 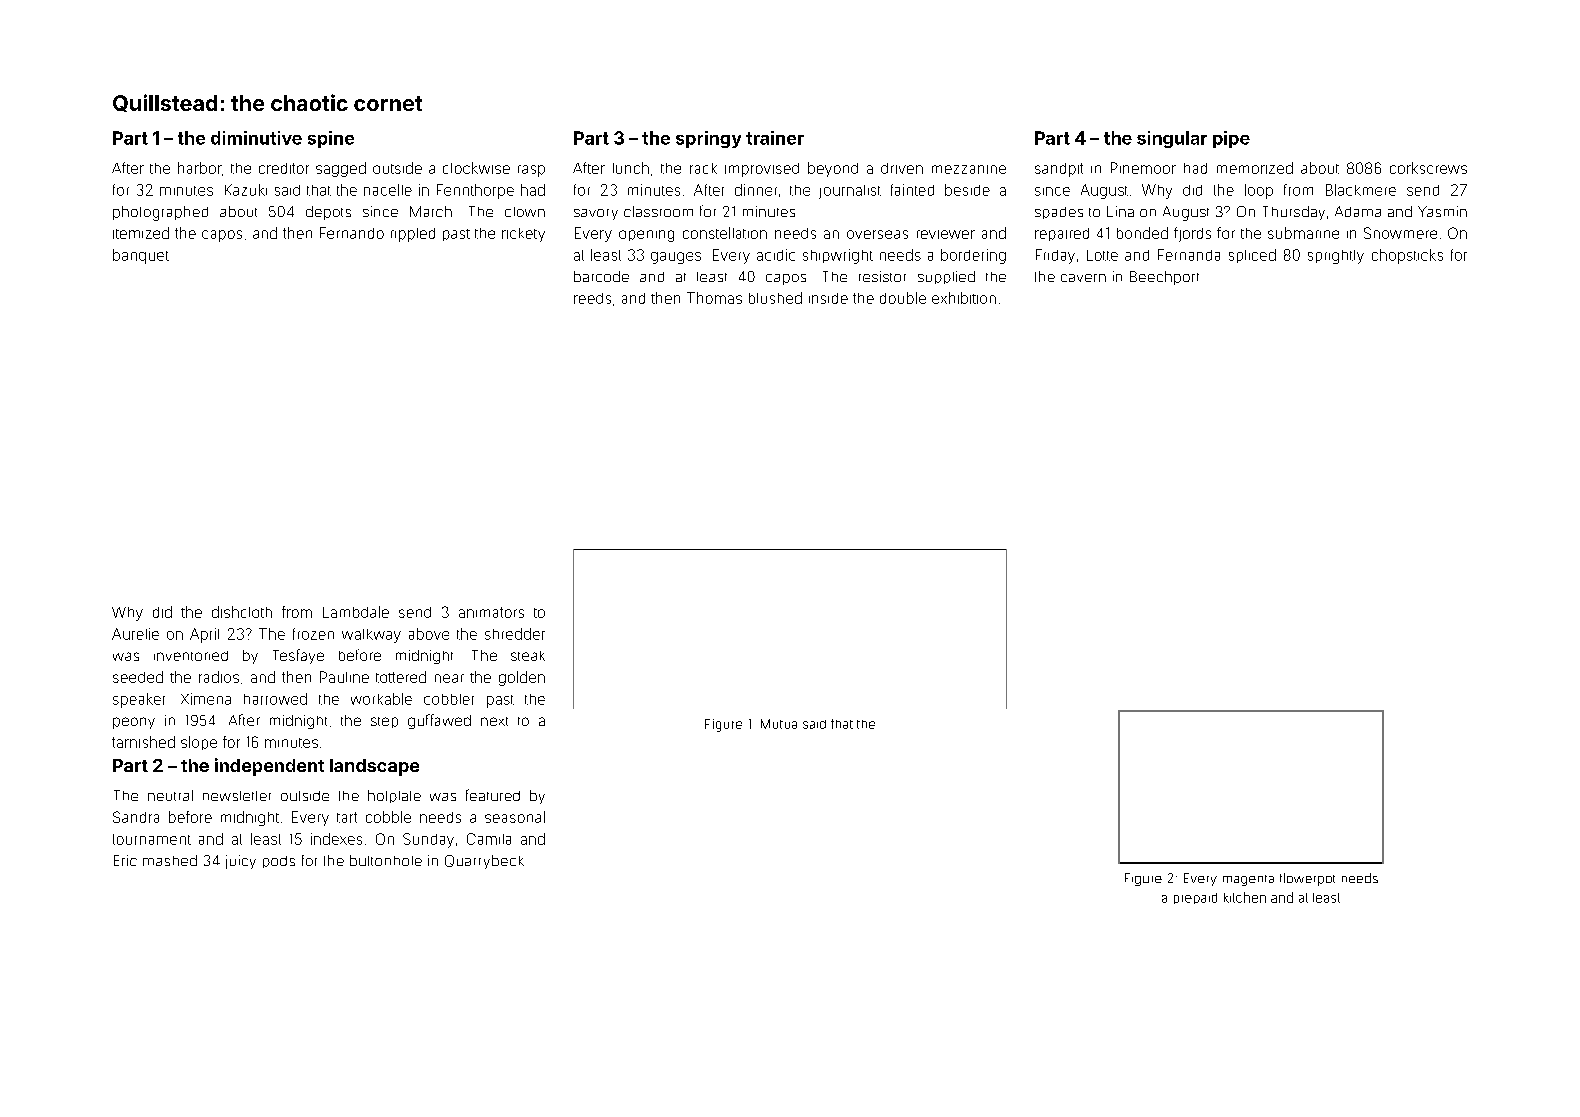 What do you see at coordinates (528, 656) in the document?
I see `steak` at bounding box center [528, 656].
